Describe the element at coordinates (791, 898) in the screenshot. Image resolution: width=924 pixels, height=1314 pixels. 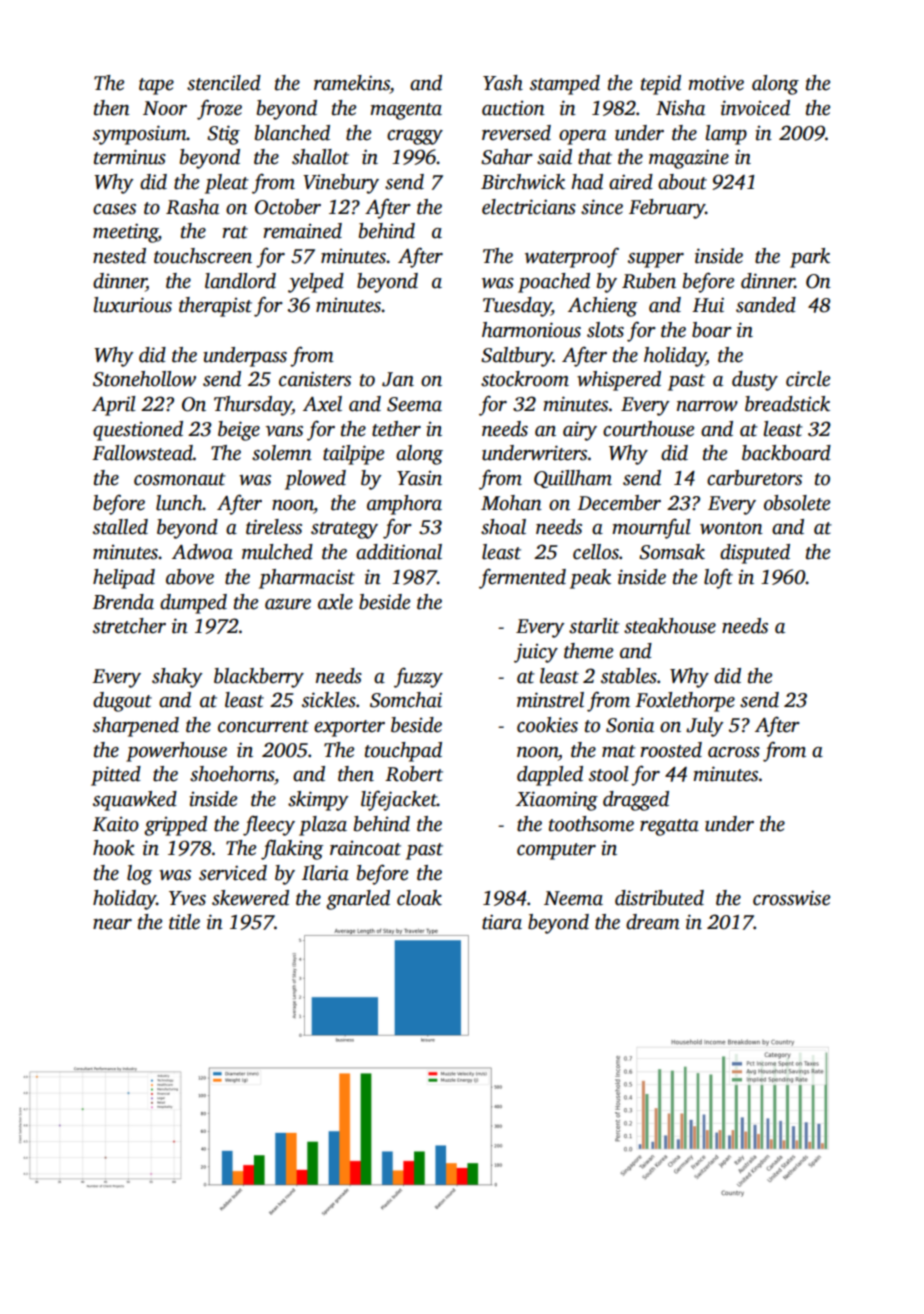
I see `crosswise` at that location.
